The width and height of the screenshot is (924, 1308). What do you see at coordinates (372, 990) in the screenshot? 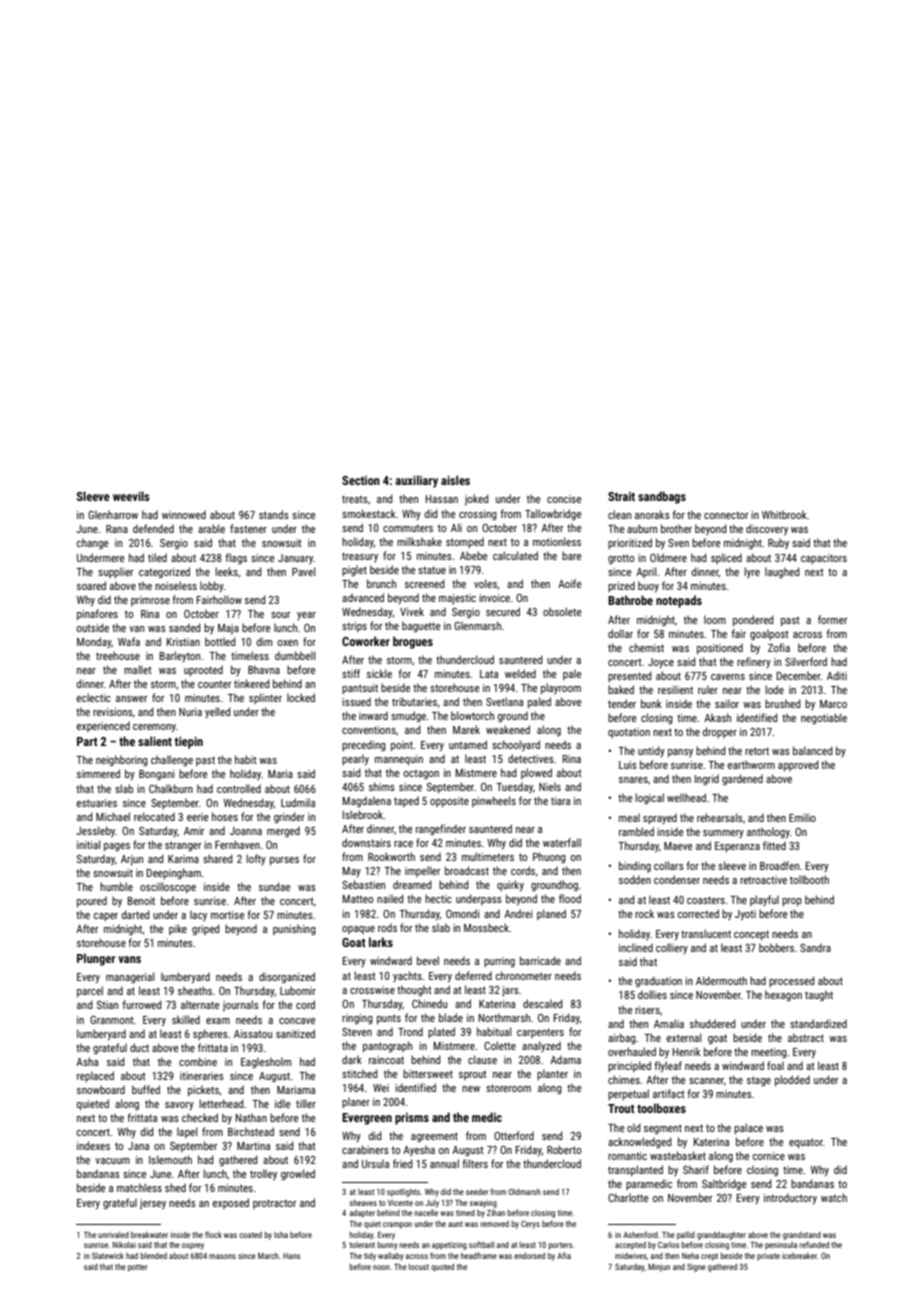
I see `crosswise` at bounding box center [372, 990].
